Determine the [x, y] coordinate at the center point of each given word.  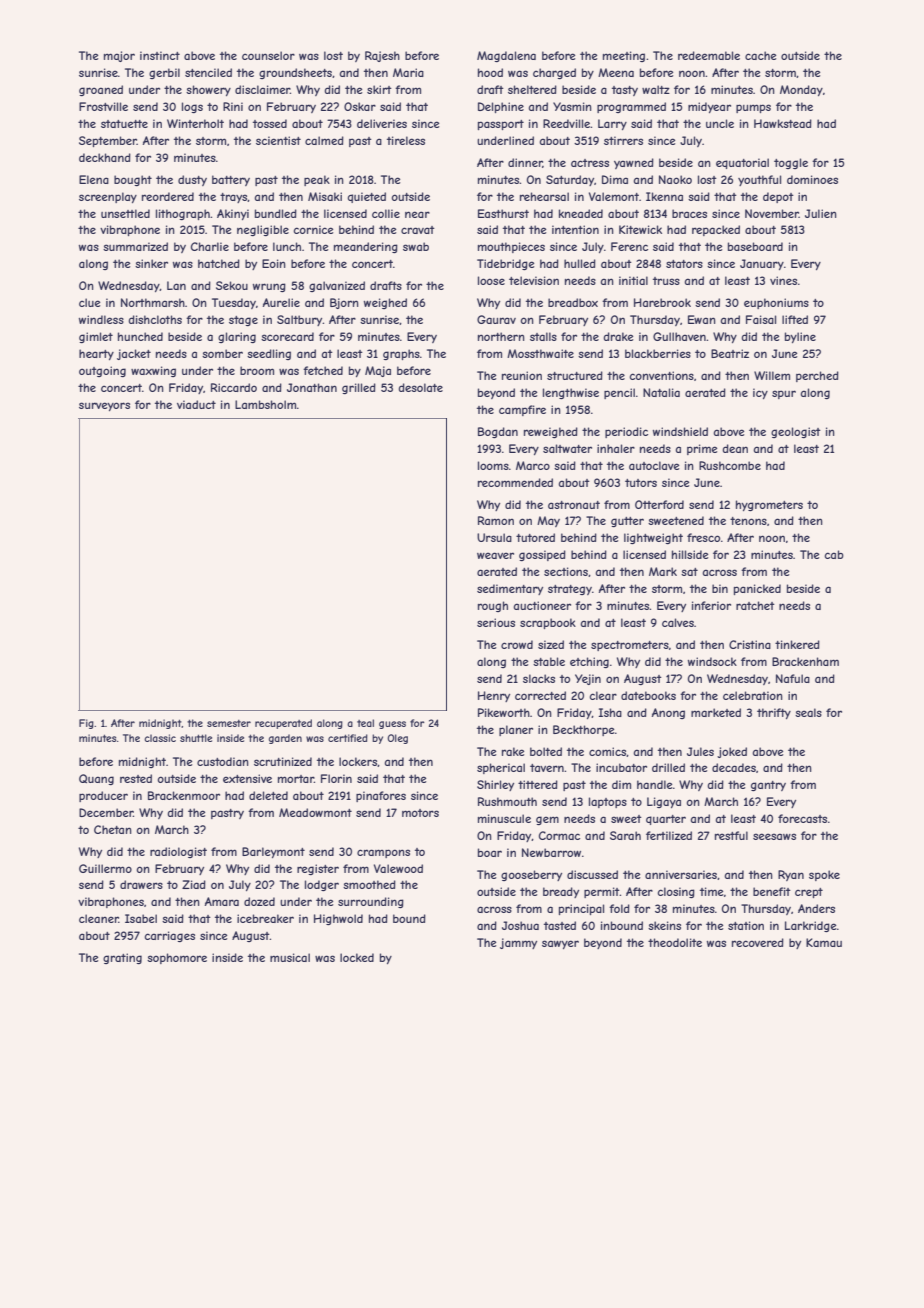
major [119, 56]
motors [420, 813]
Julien [821, 213]
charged [554, 73]
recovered [758, 942]
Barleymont [273, 852]
